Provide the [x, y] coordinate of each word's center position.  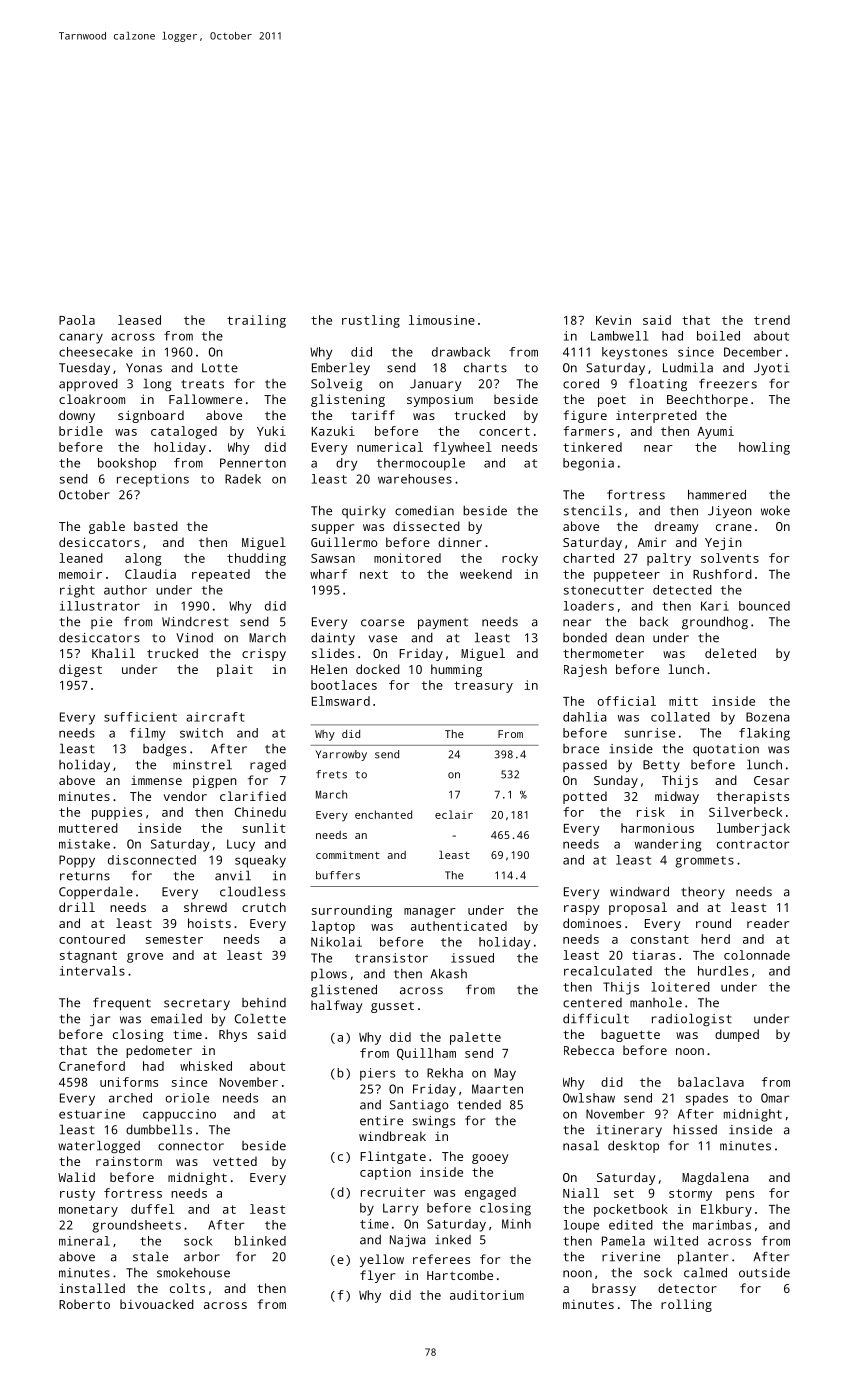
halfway [336, 1006]
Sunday [616, 781]
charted [588, 558]
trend [772, 320]
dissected [426, 526]
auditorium [487, 1295]
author [125, 590]
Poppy [77, 861]
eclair [454, 814]
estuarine [92, 1114]
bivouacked [157, 1304]
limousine [442, 320]
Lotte [220, 368]
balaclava [711, 1082]
